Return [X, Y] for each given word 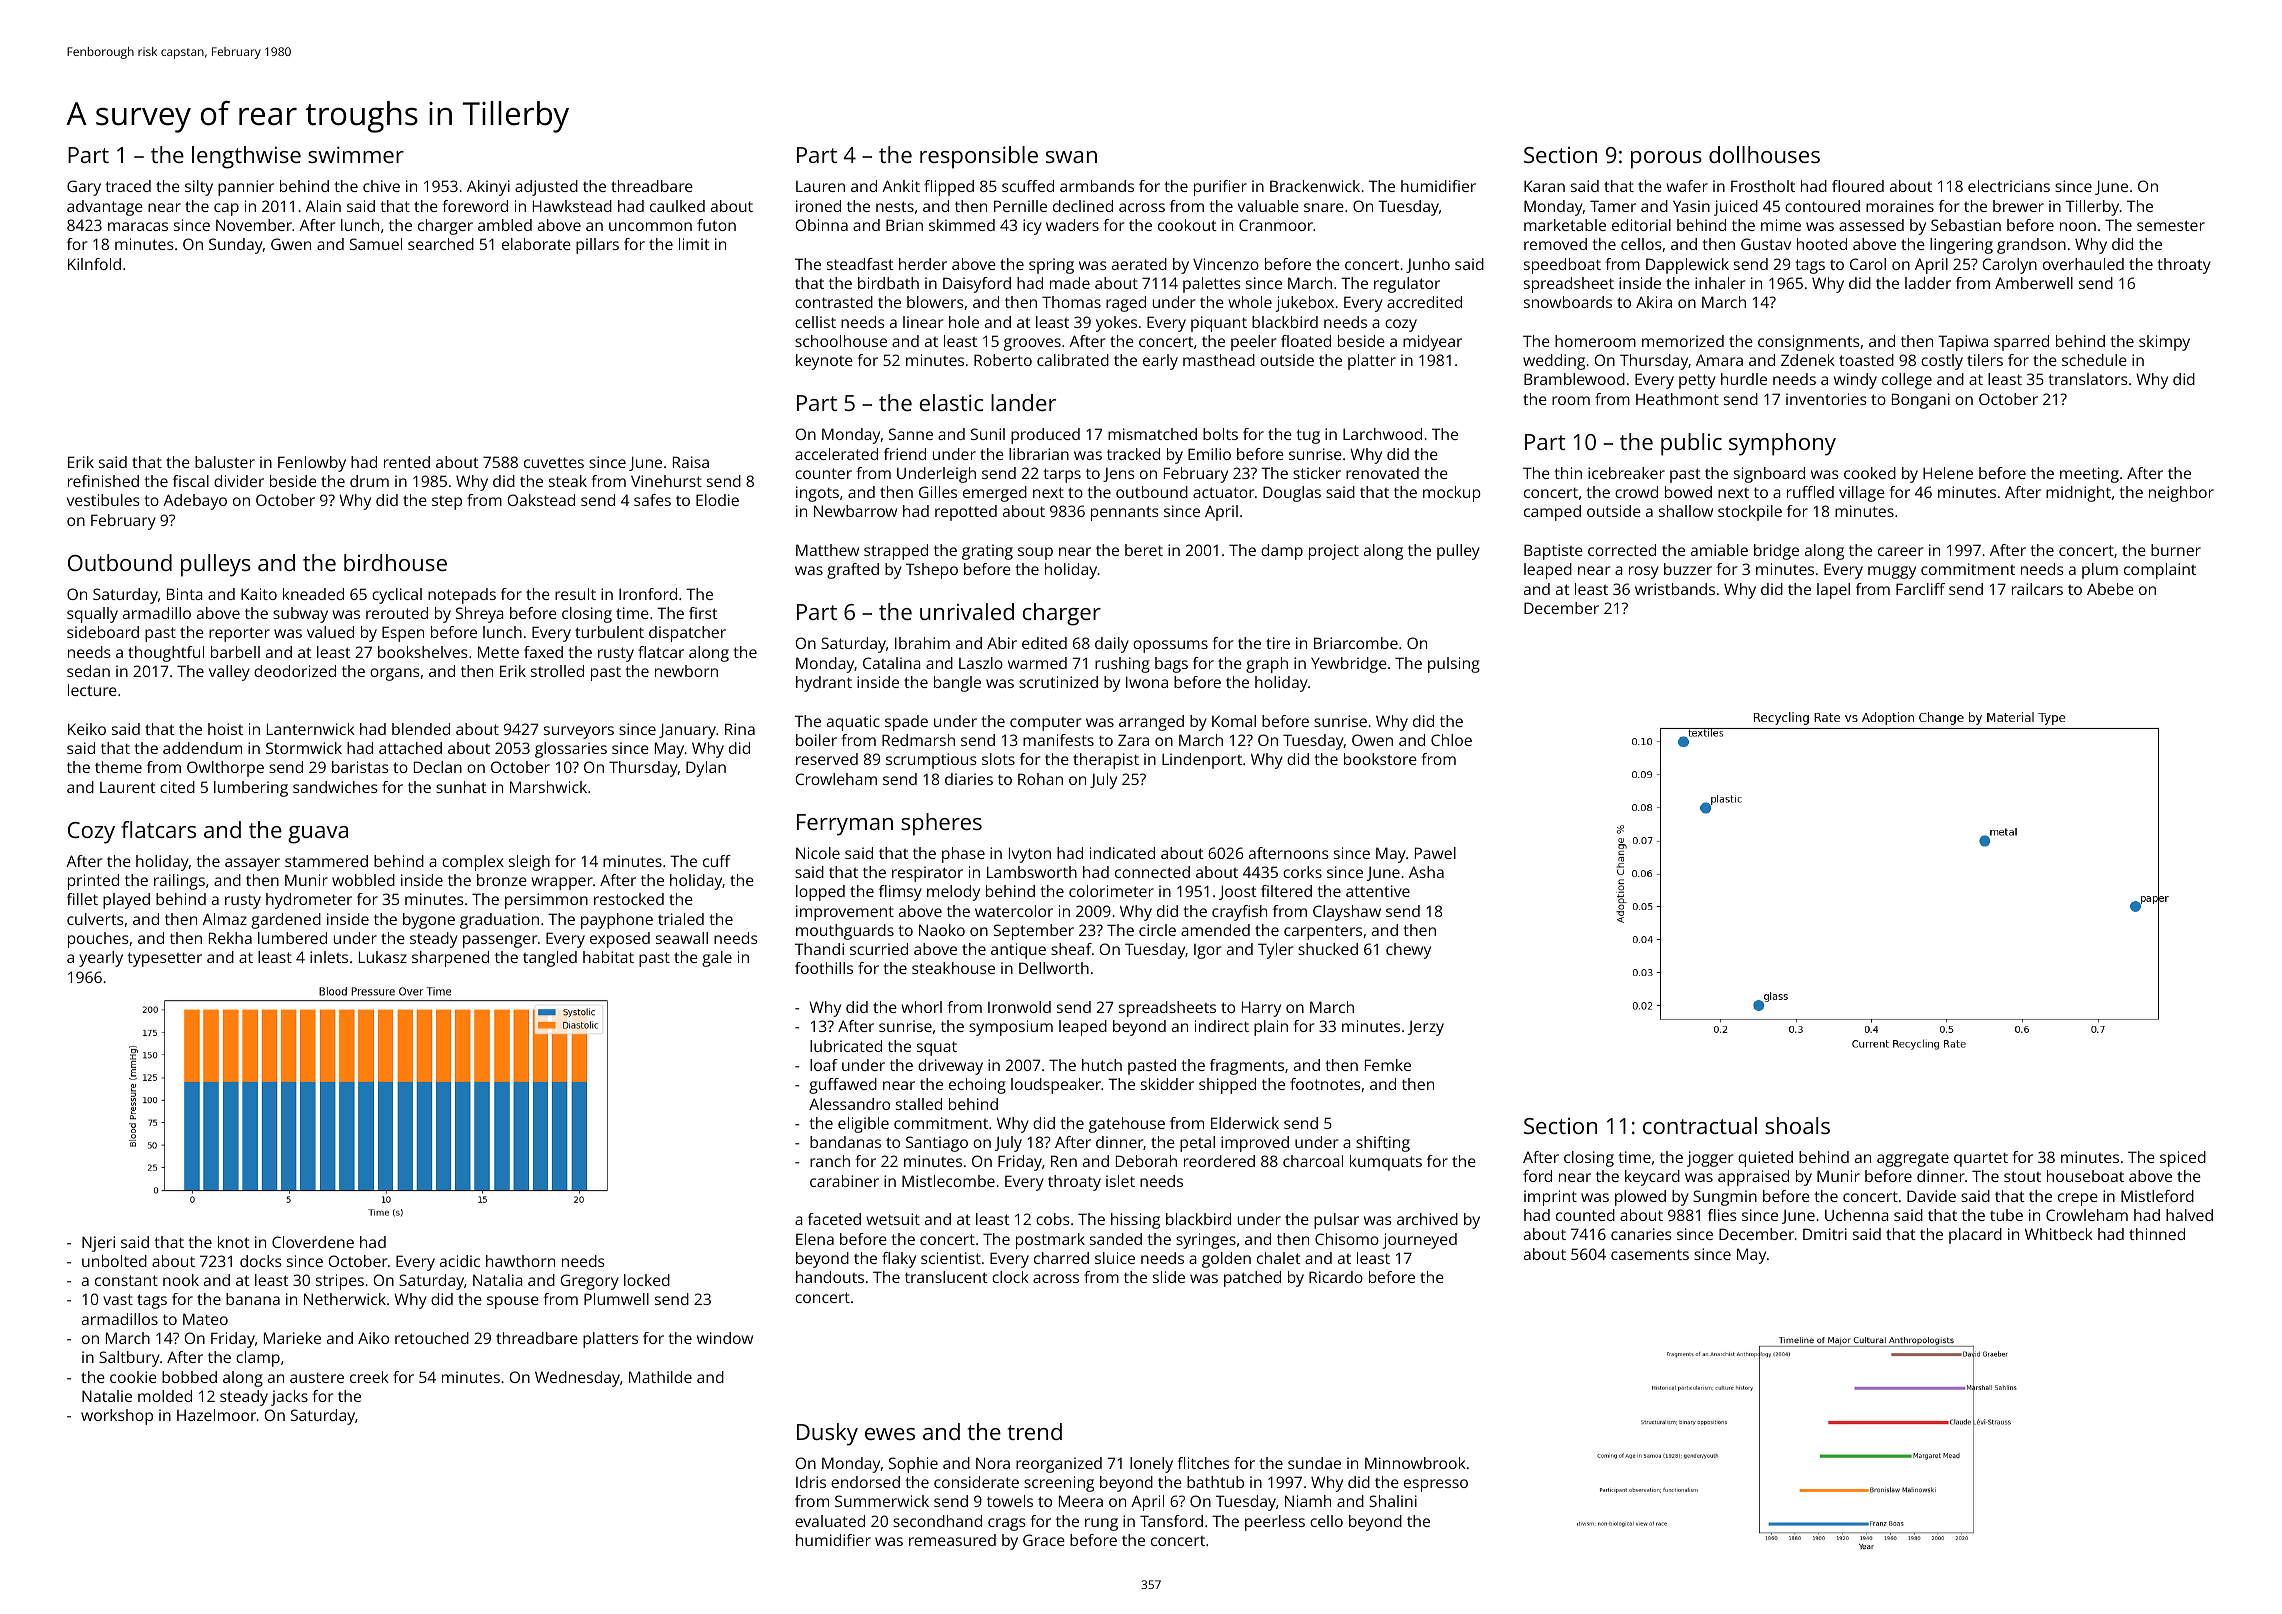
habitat [608, 957]
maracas [138, 226]
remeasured [952, 1540]
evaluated [830, 1521]
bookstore [1380, 759]
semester [2171, 225]
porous [1666, 160]
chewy [1408, 951]
